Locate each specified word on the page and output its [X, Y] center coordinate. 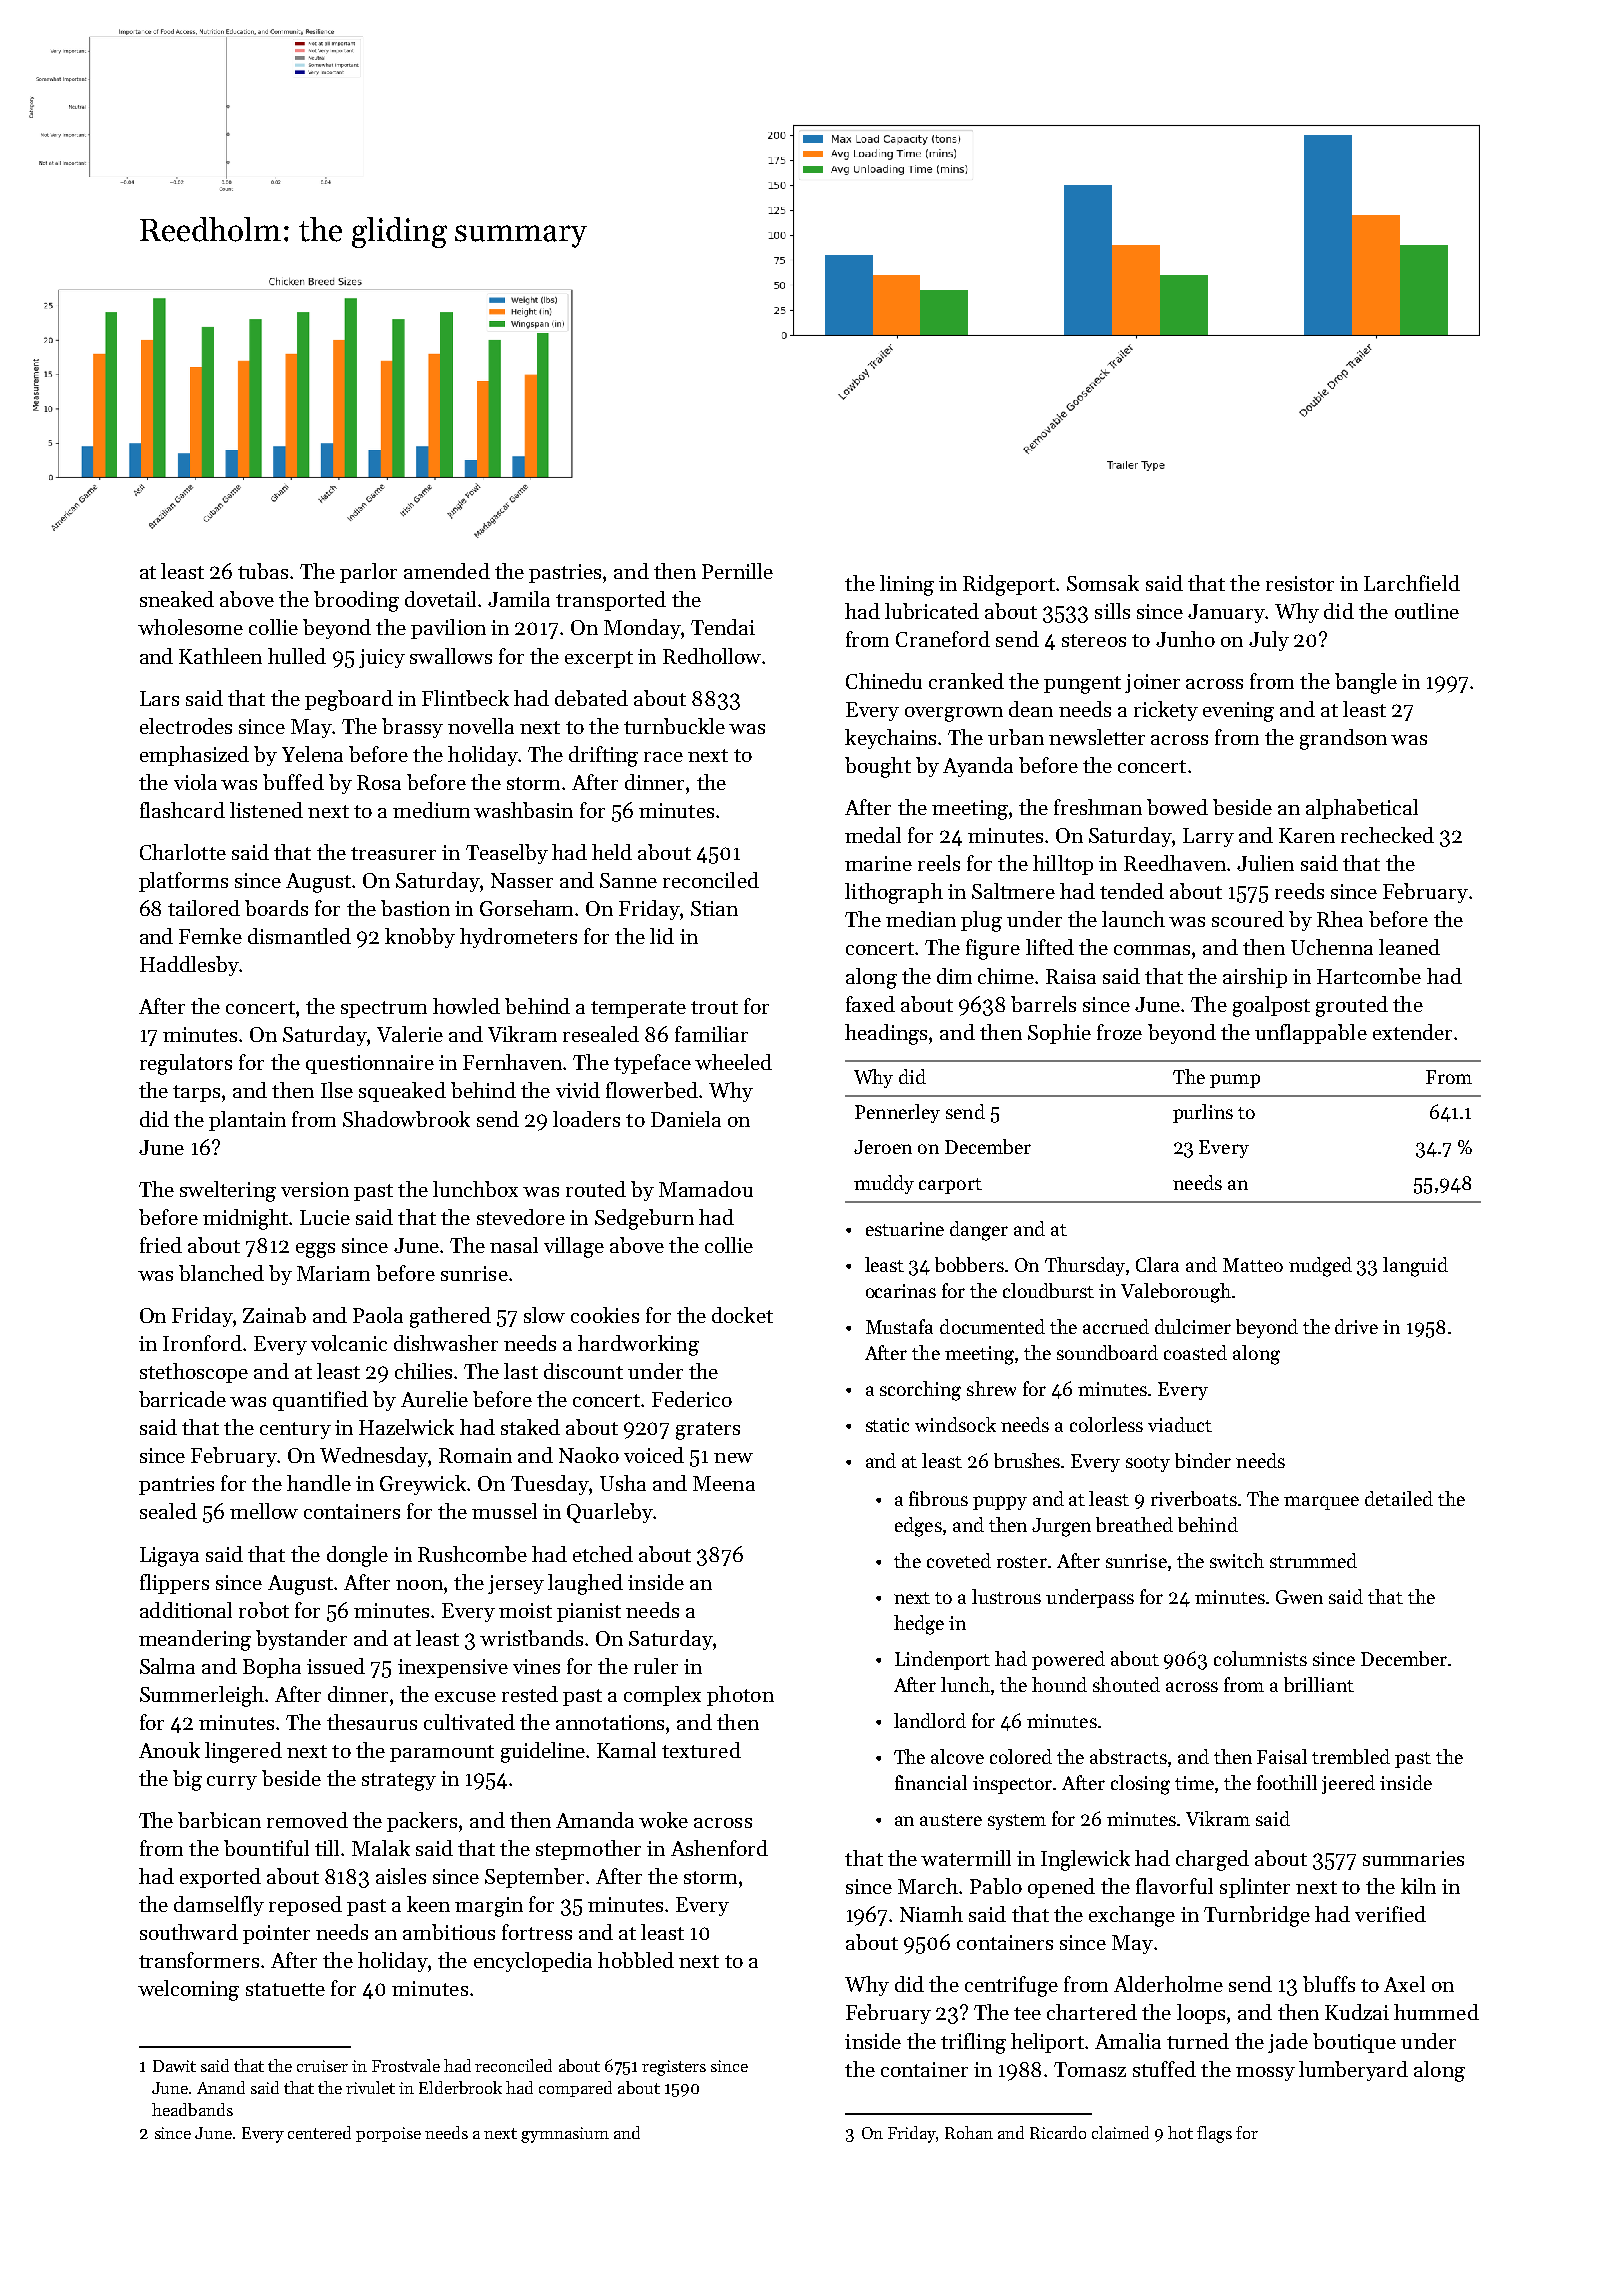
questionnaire [370, 1064]
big [187, 1780]
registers [674, 2068]
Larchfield [1412, 583]
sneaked [177, 599]
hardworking [638, 1345]
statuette [285, 1989]
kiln [1418, 1886]
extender [1412, 1032]
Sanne [628, 880]
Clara [1157, 1264]
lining [907, 585]
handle [319, 1483]
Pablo [996, 1886]
